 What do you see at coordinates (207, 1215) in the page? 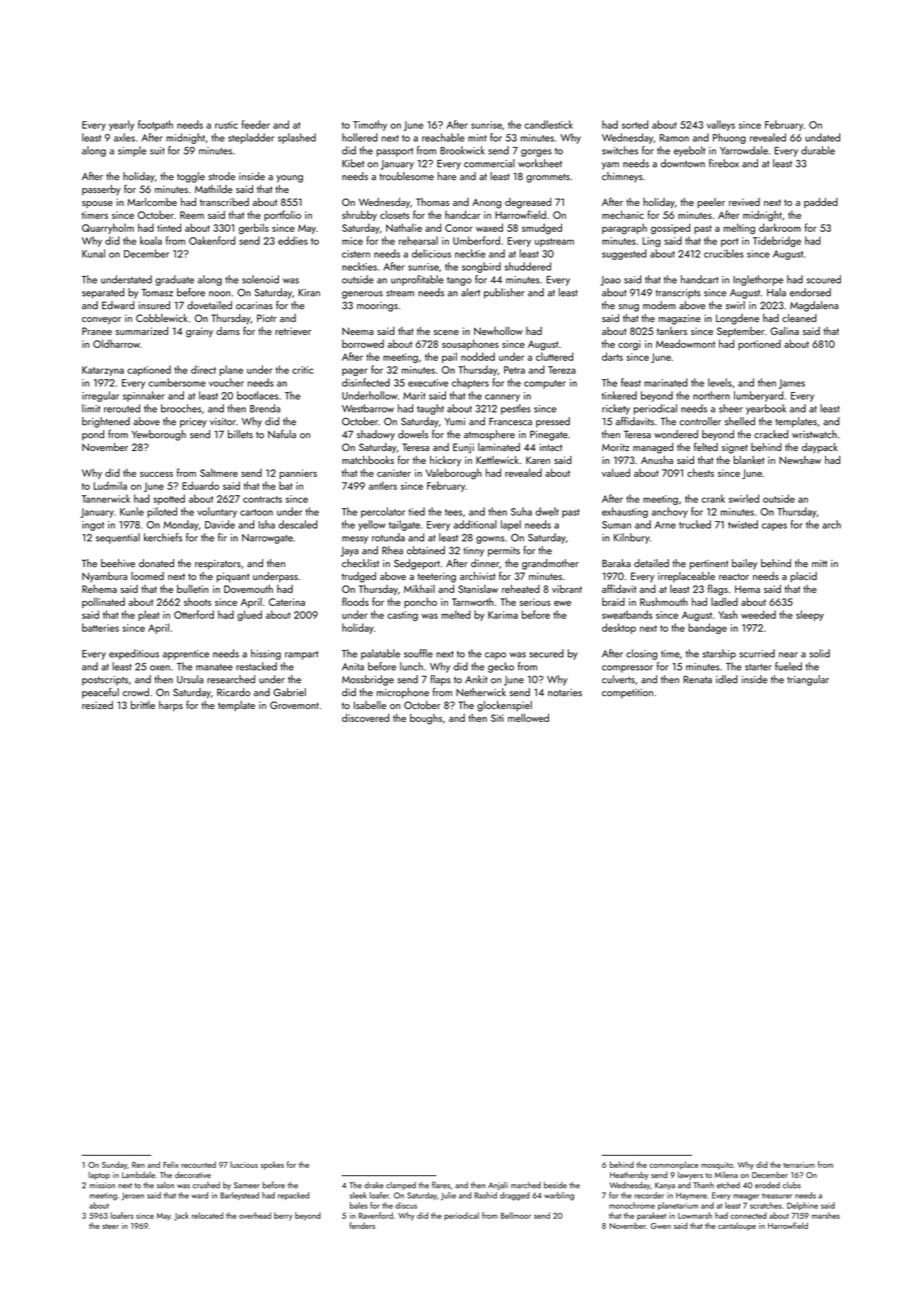
I see `relocated` at bounding box center [207, 1215].
